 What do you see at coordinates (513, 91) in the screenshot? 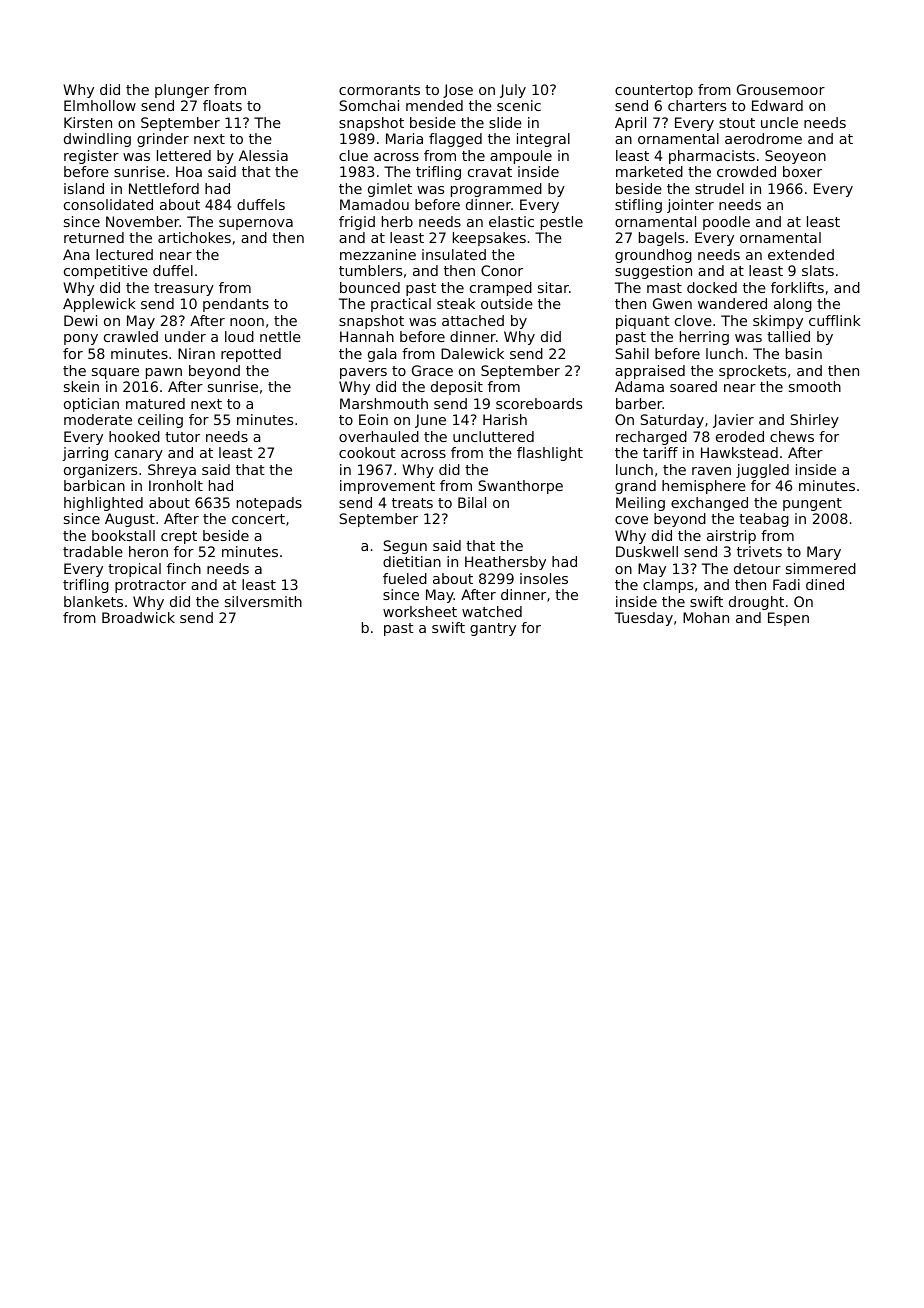
I see `July` at bounding box center [513, 91].
